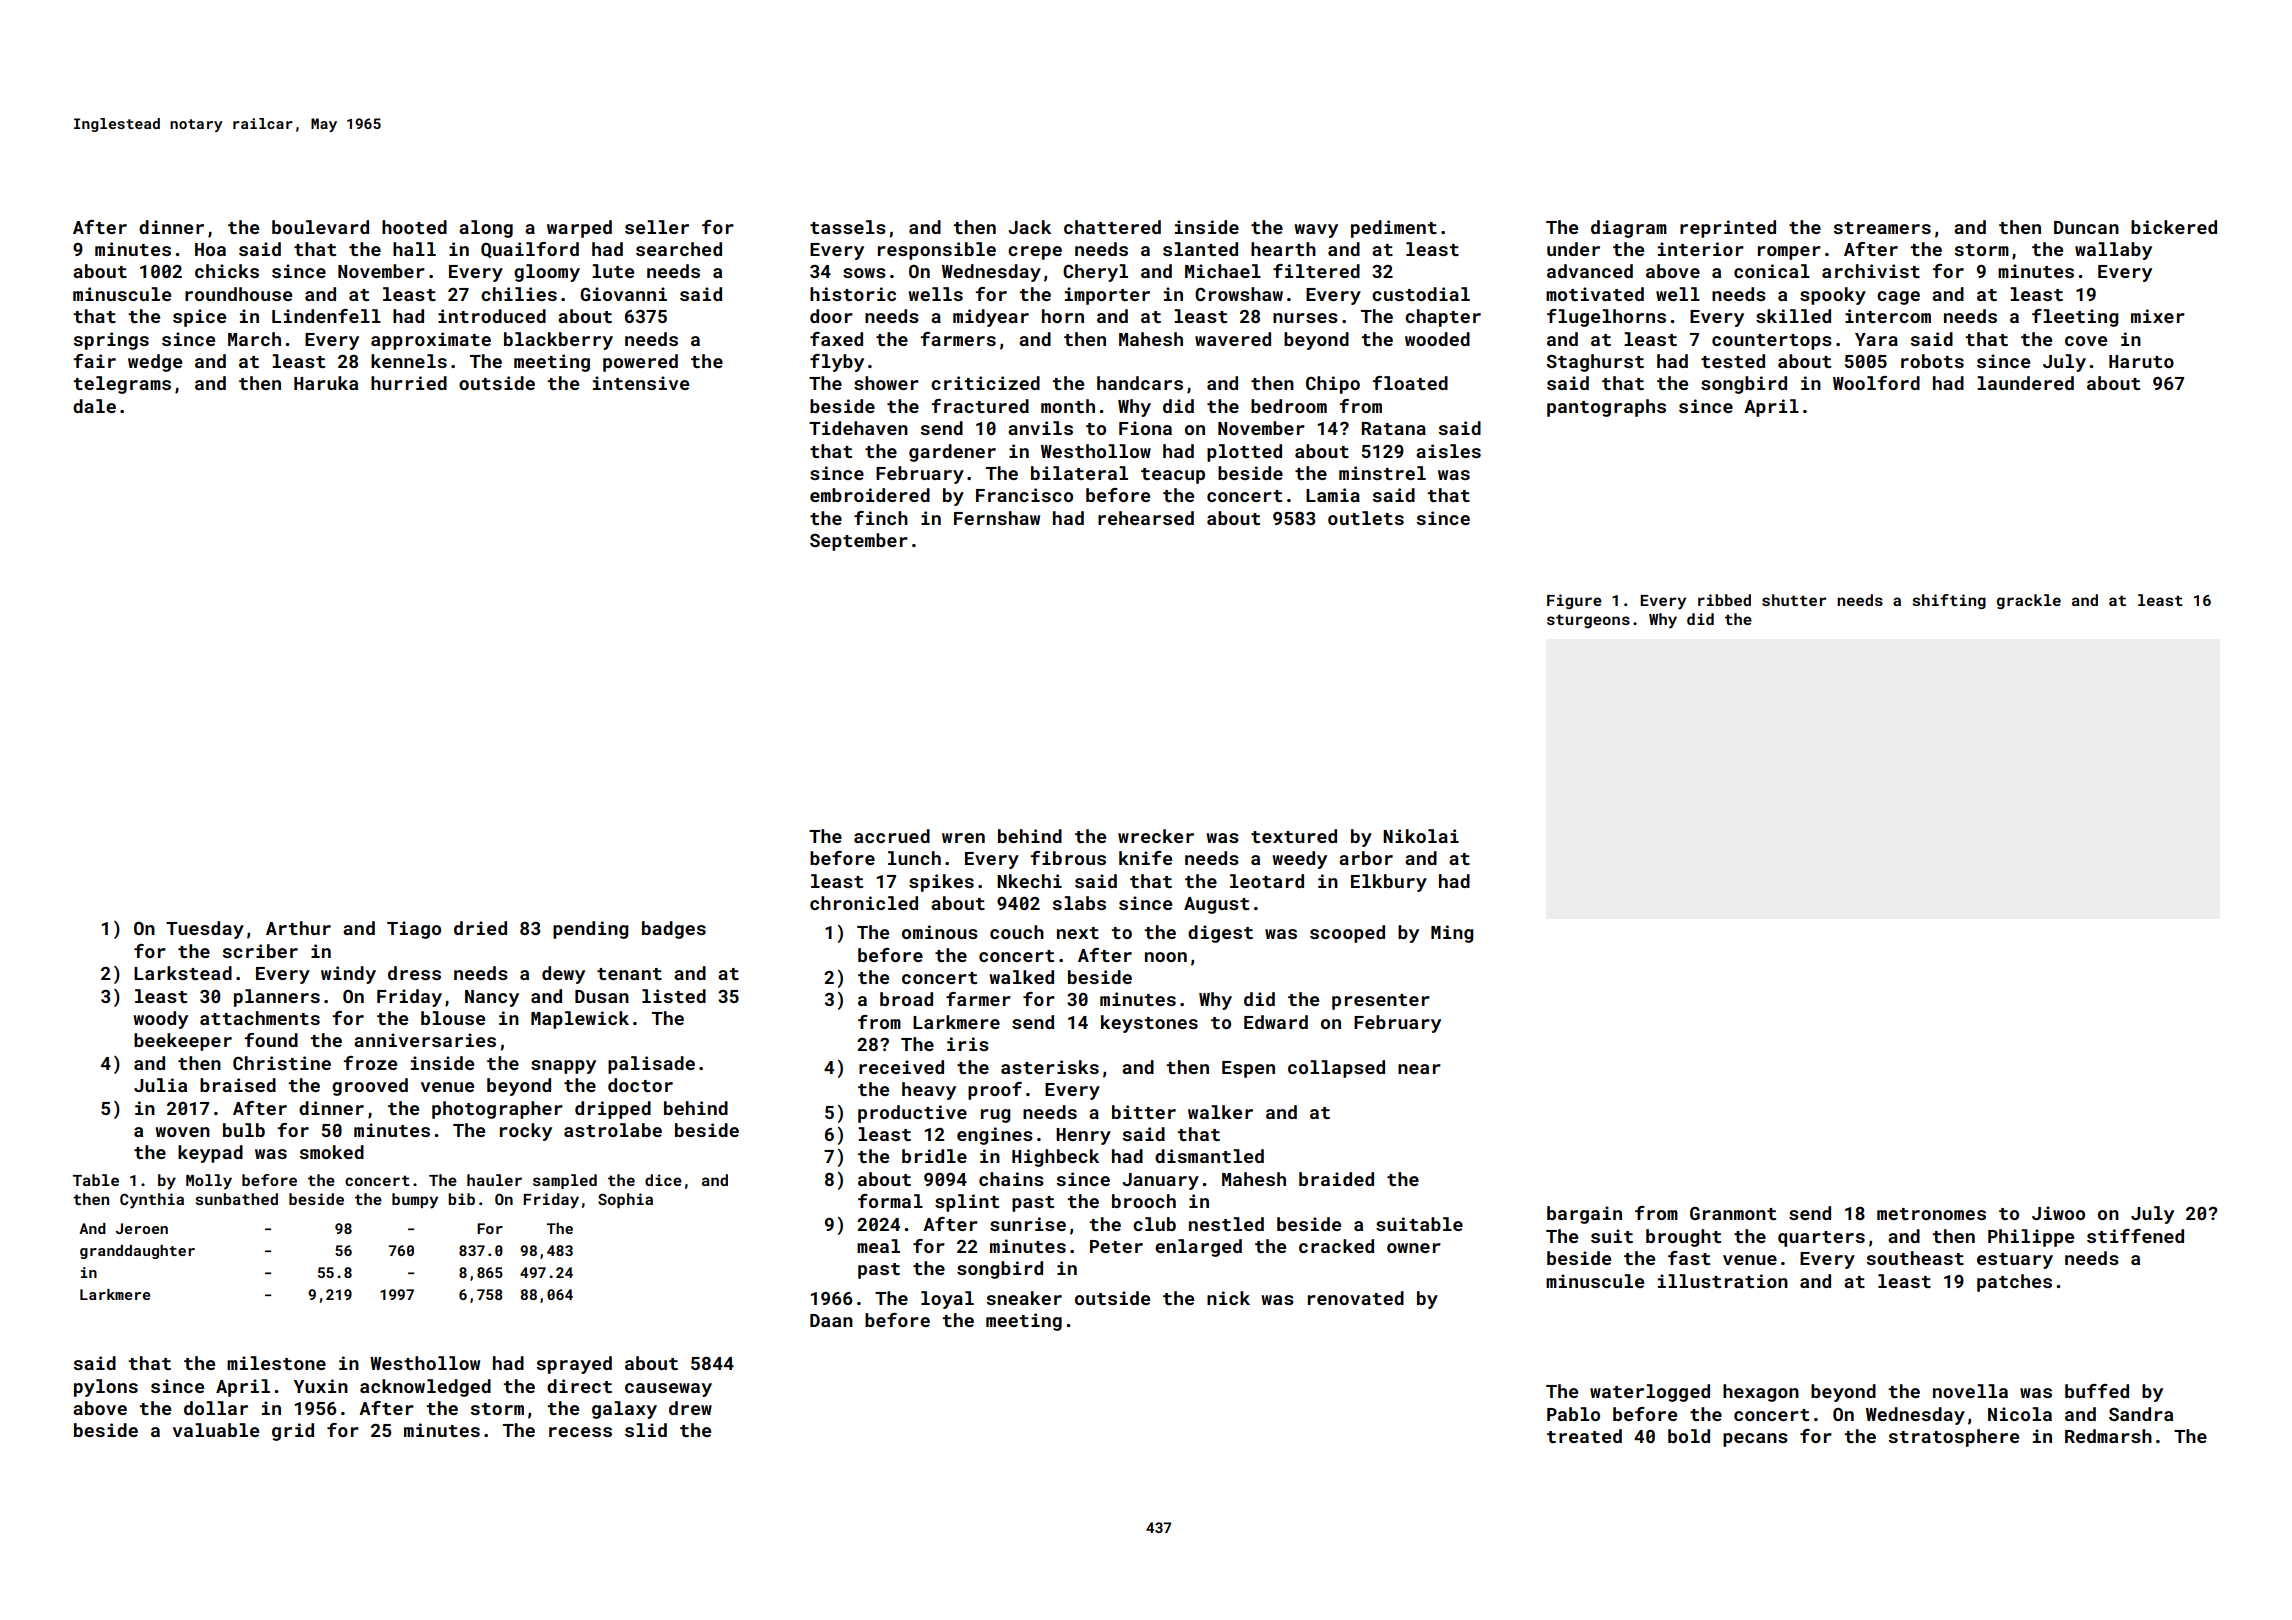  I want to click on Sophia, so click(625, 1200).
